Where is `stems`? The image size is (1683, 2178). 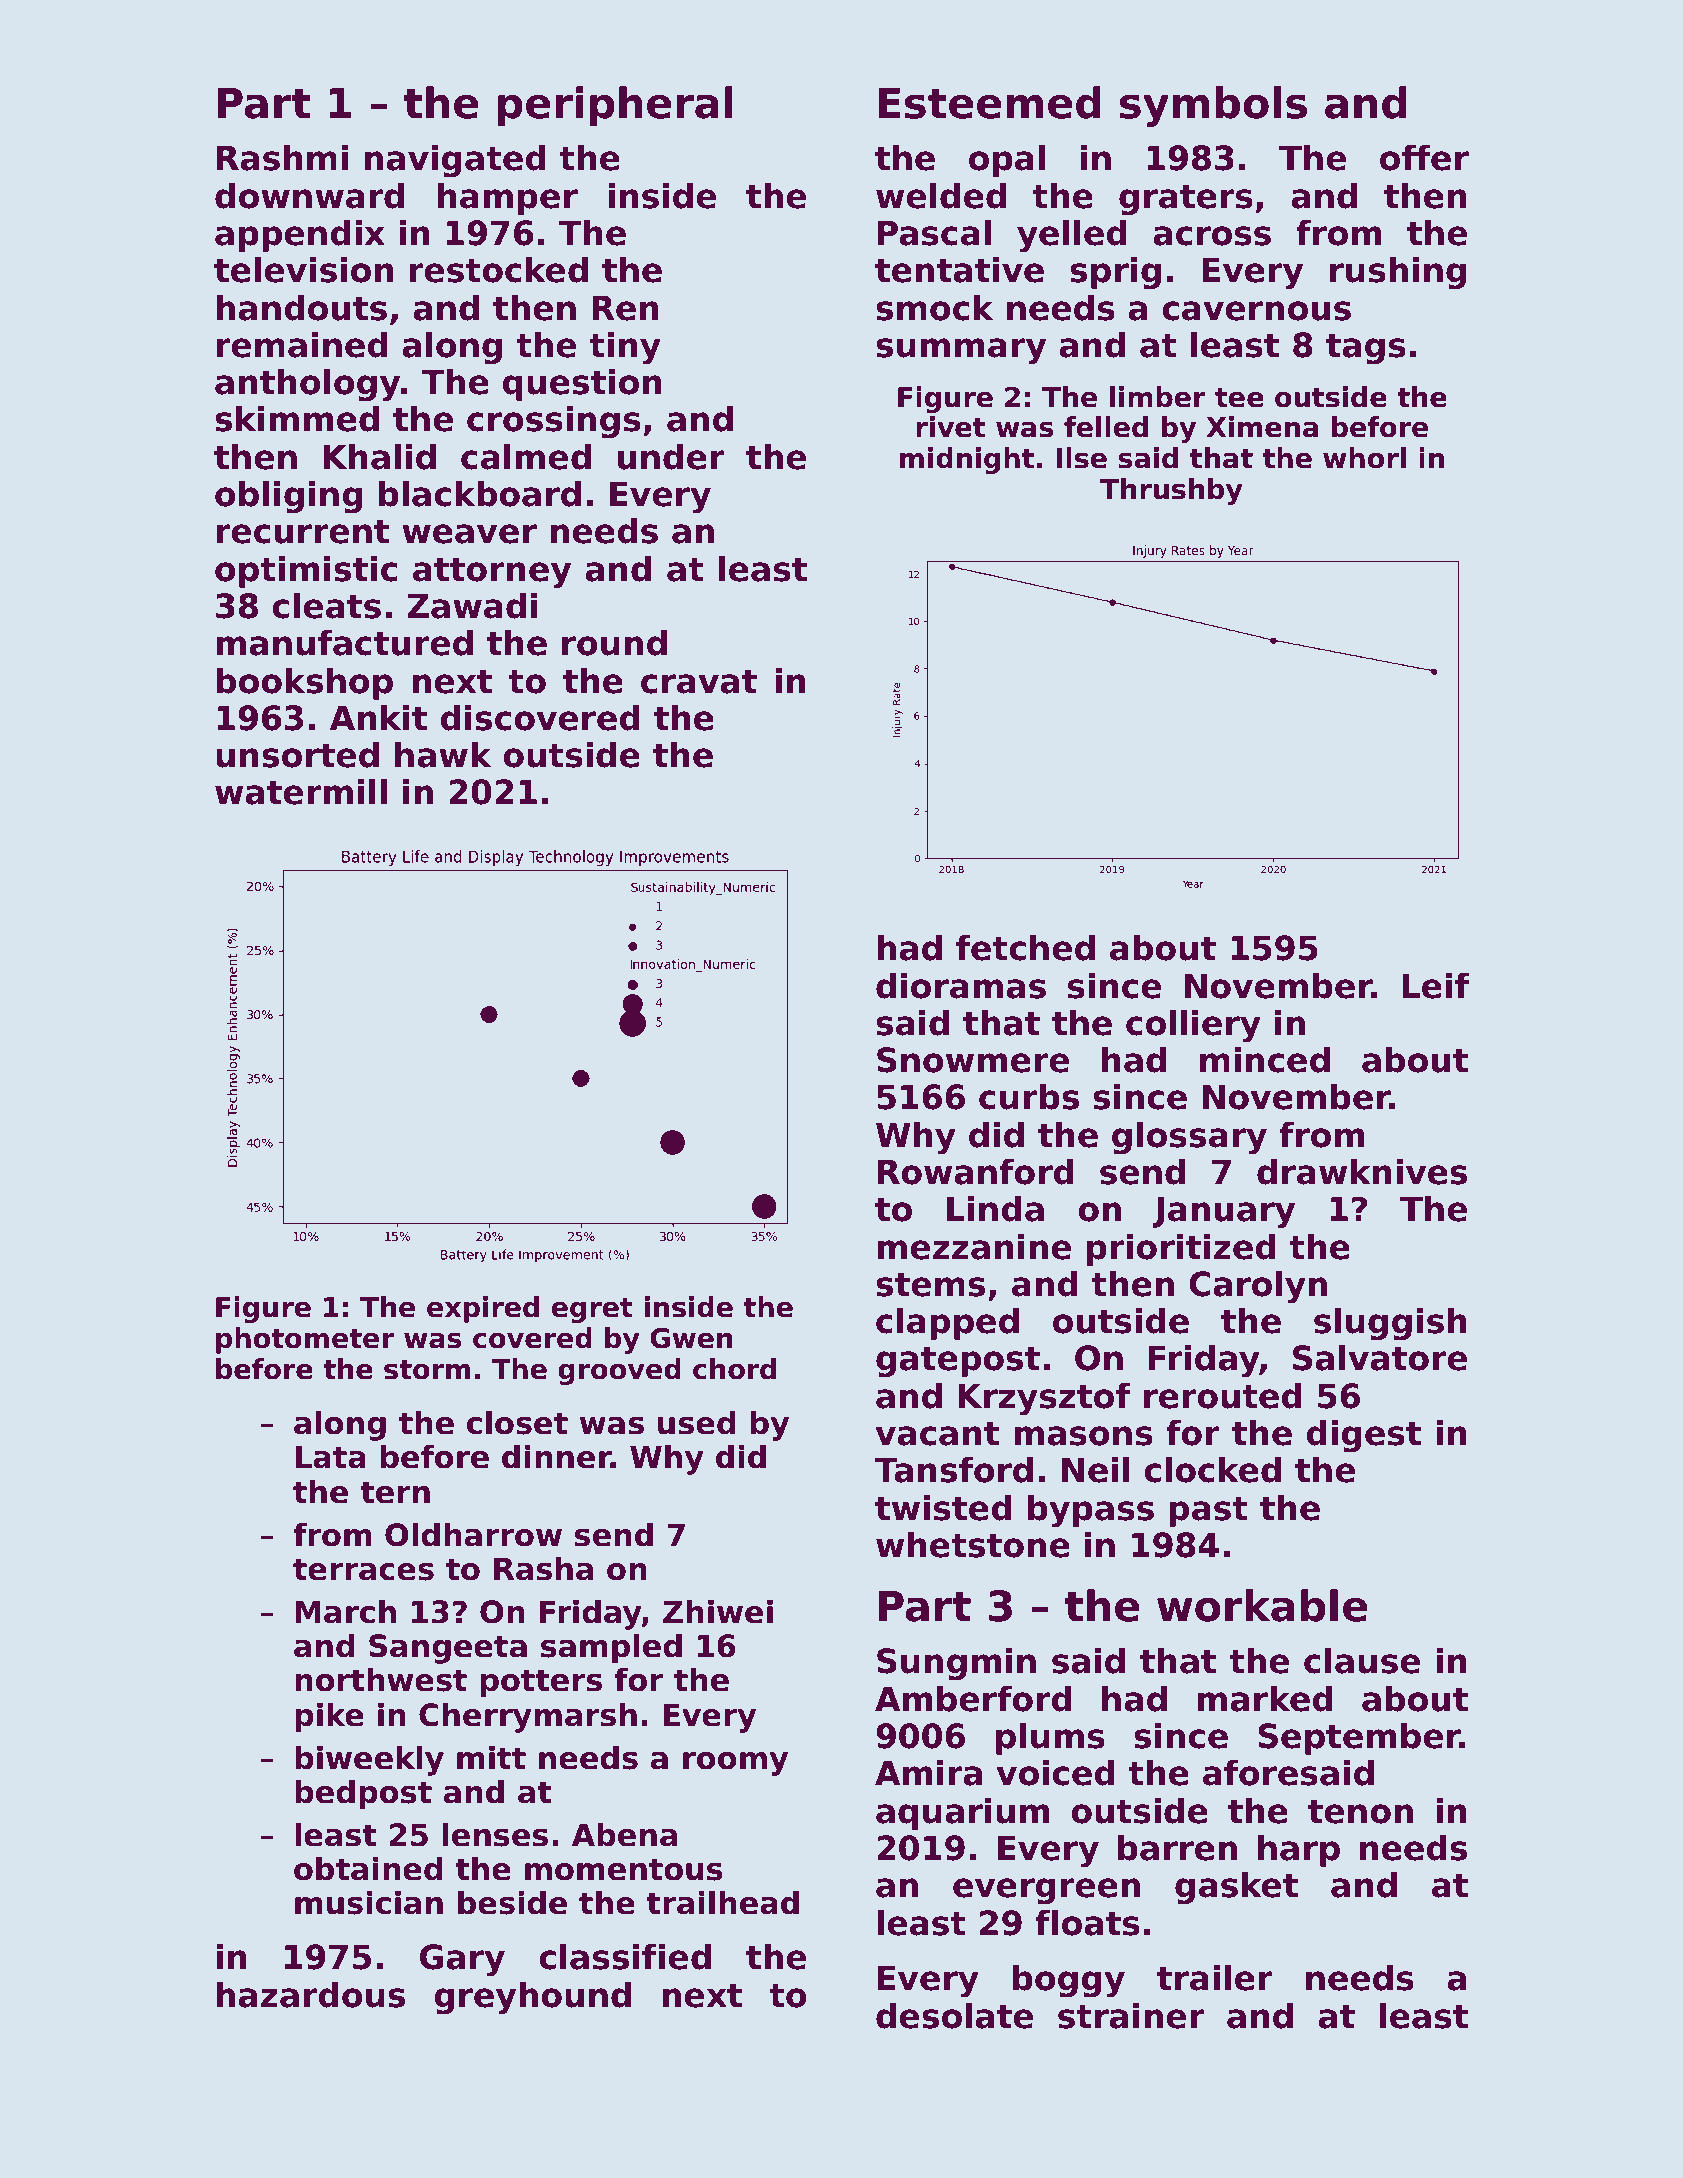
stems is located at coordinates (930, 1285).
